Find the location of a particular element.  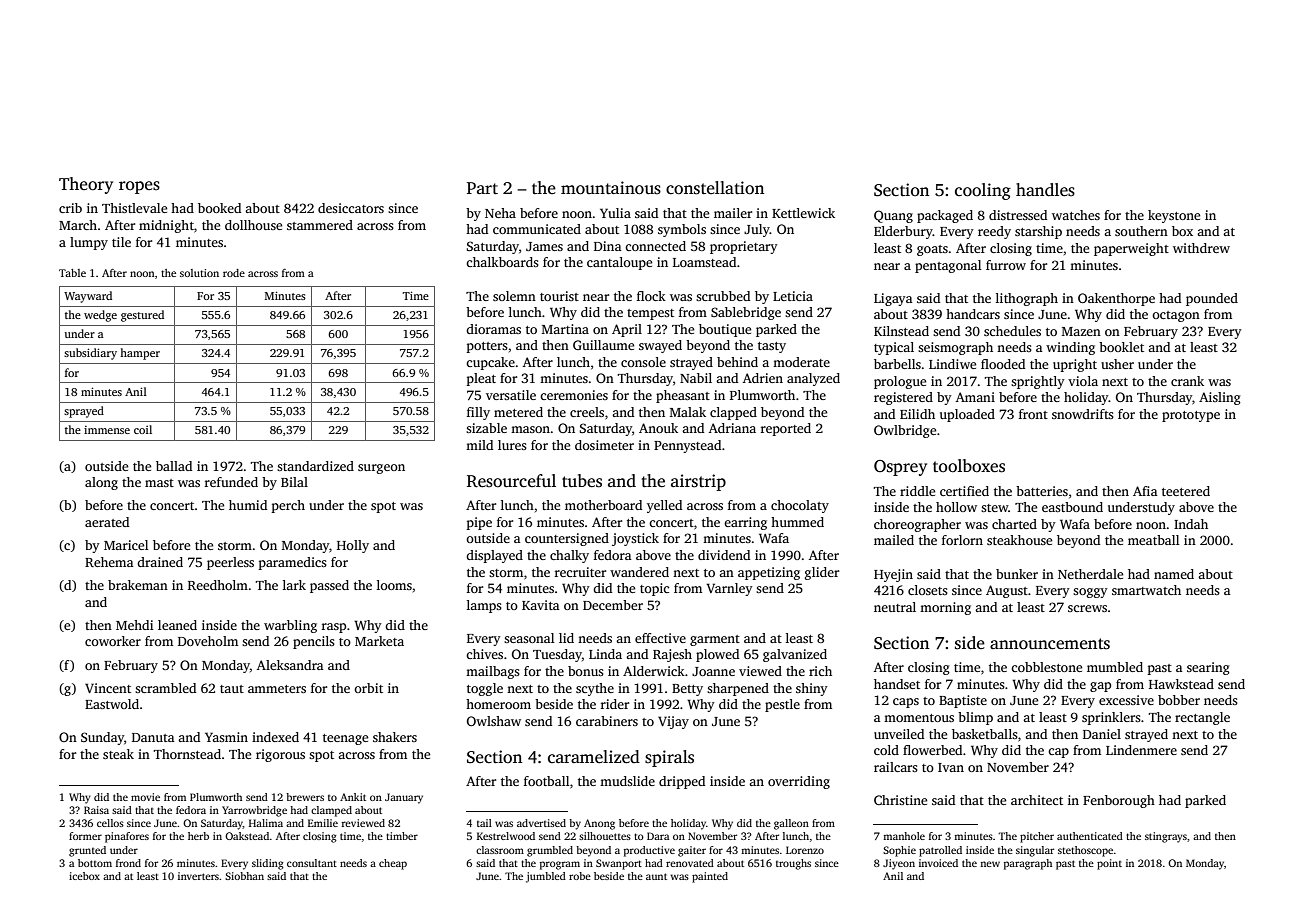

January is located at coordinates (404, 798).
